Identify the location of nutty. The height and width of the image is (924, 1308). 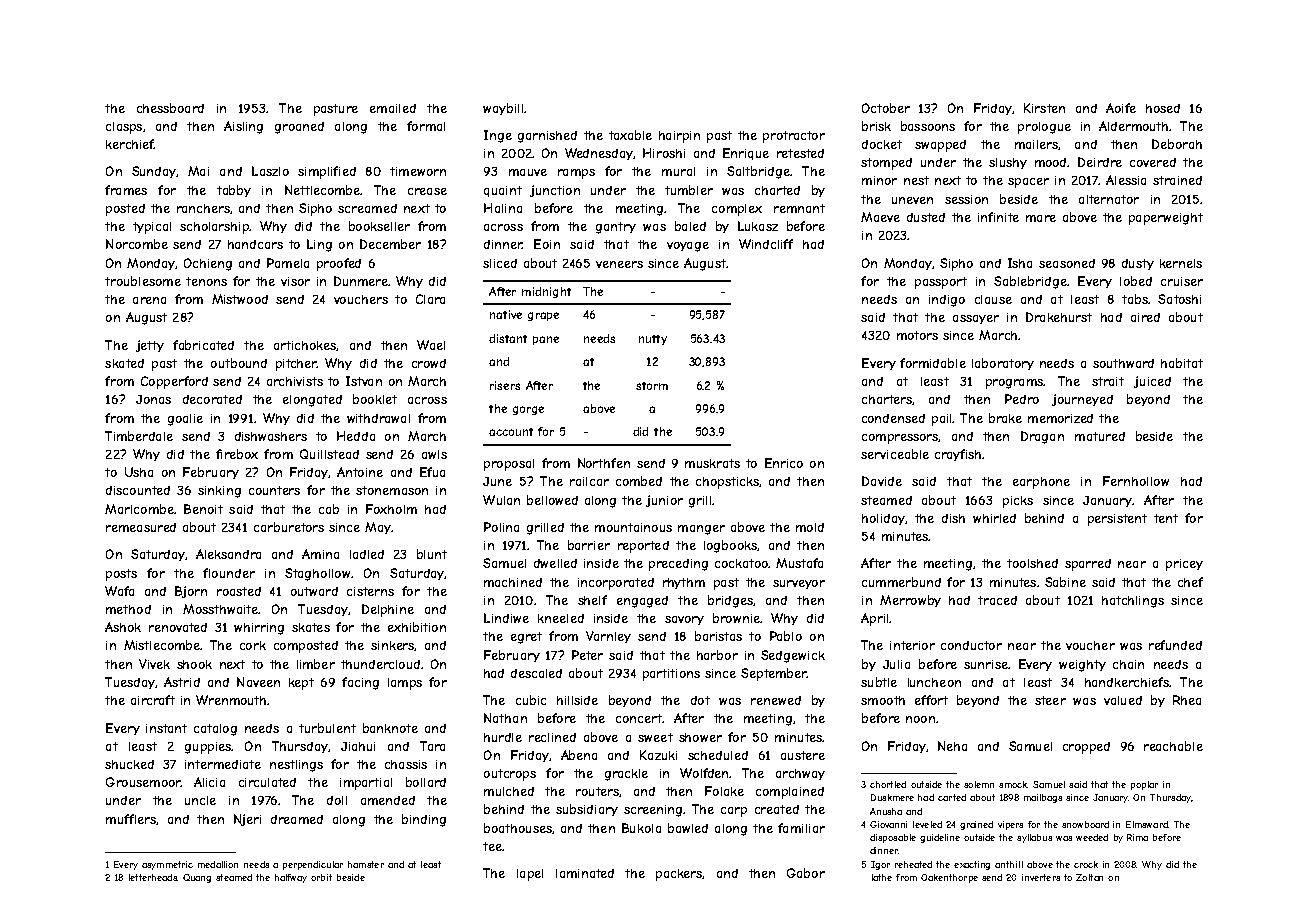
(653, 340).
